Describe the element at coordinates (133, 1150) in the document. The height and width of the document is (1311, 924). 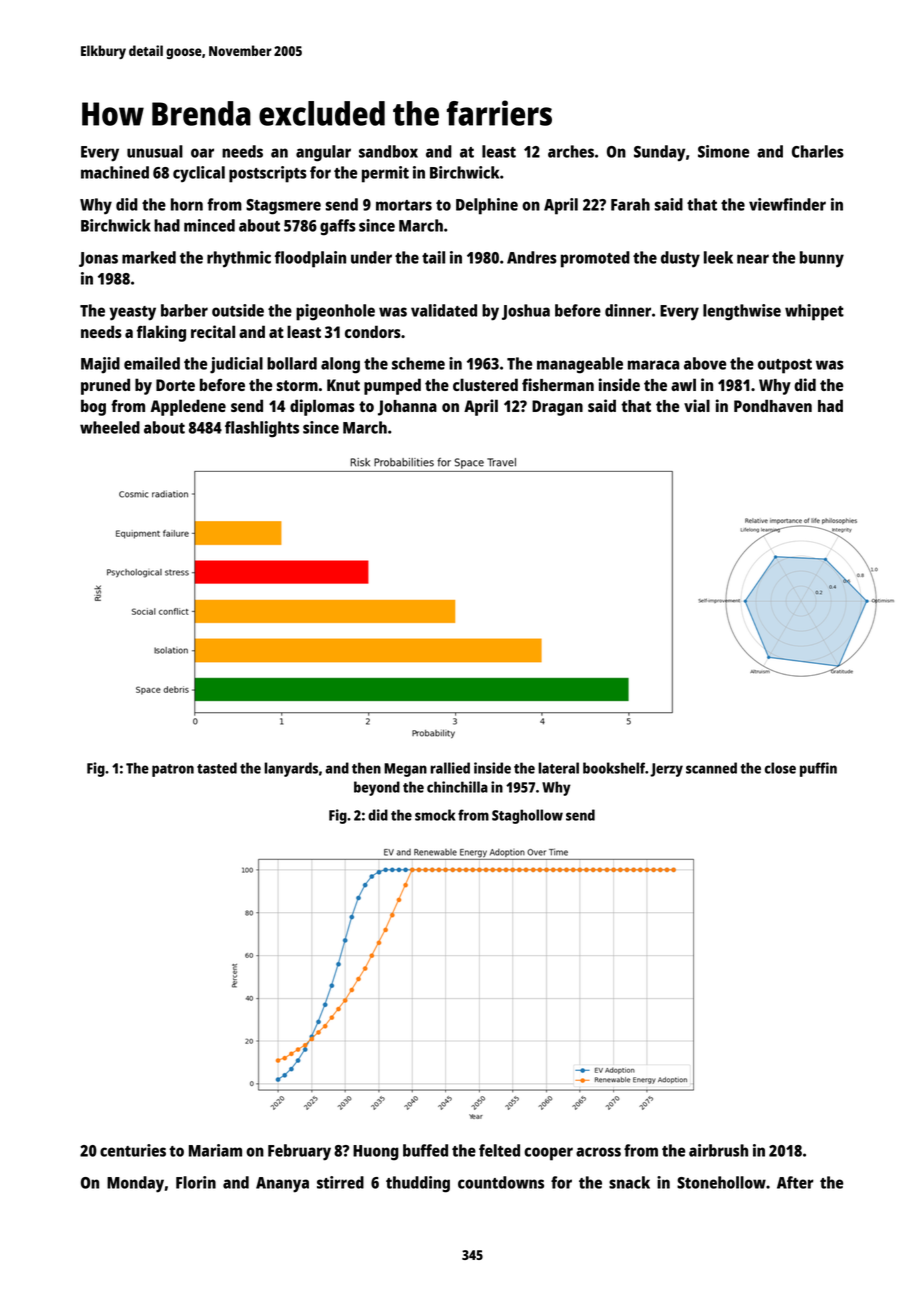
I see `centuries` at that location.
